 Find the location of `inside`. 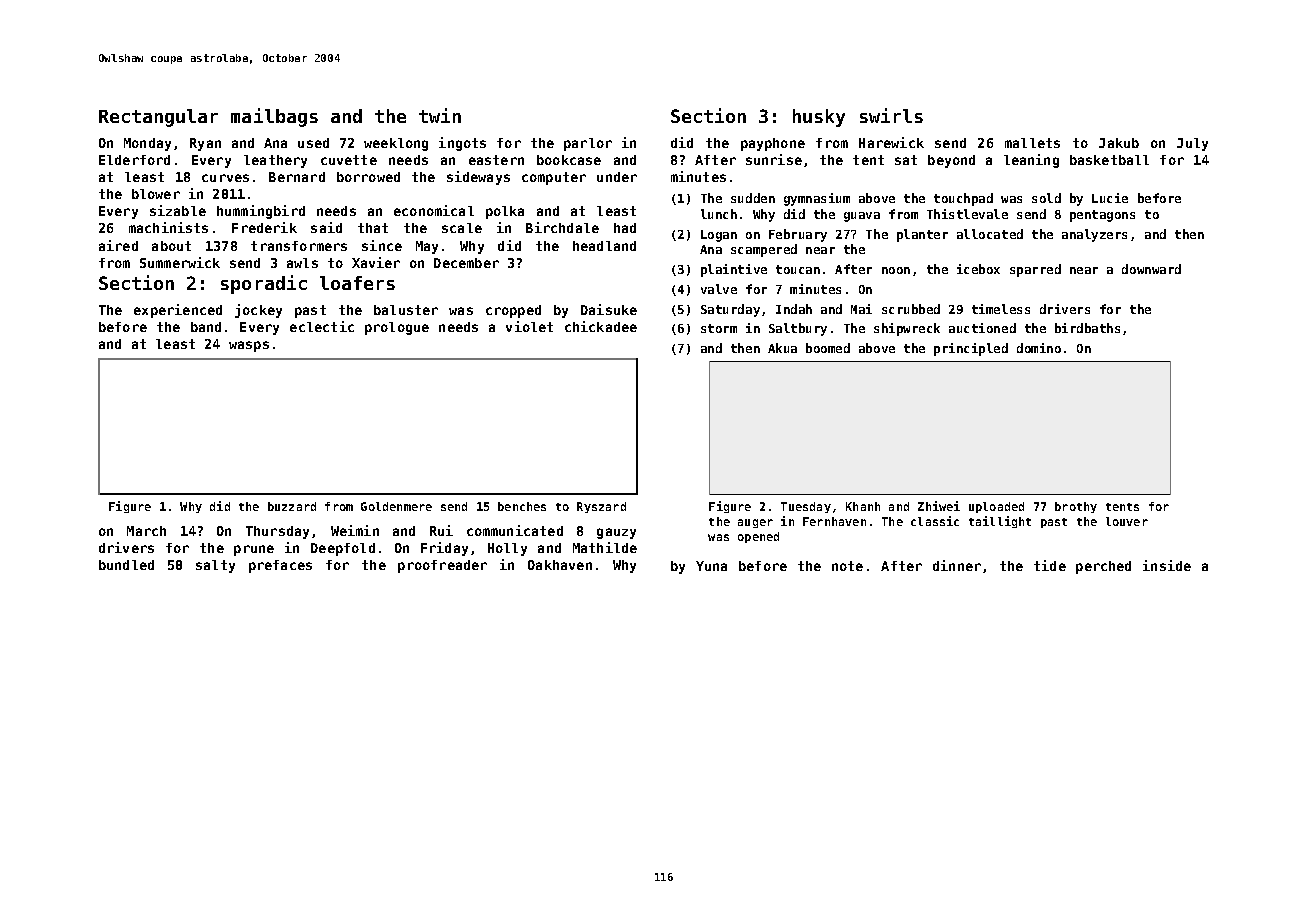

inside is located at coordinates (1167, 565).
